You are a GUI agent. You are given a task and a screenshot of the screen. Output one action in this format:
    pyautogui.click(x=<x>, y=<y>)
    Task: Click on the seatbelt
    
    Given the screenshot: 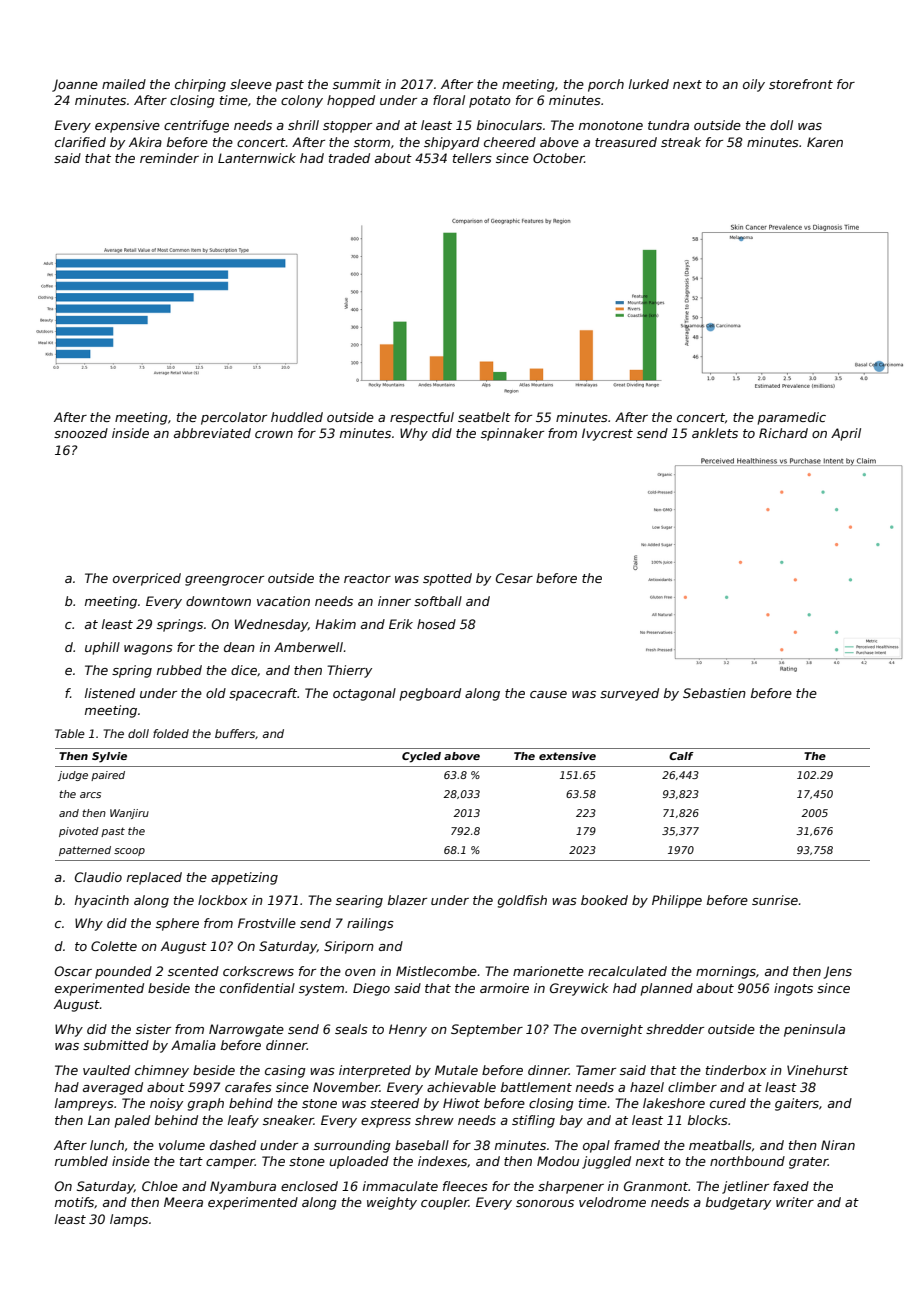 What is the action you would take?
    pyautogui.click(x=484, y=417)
